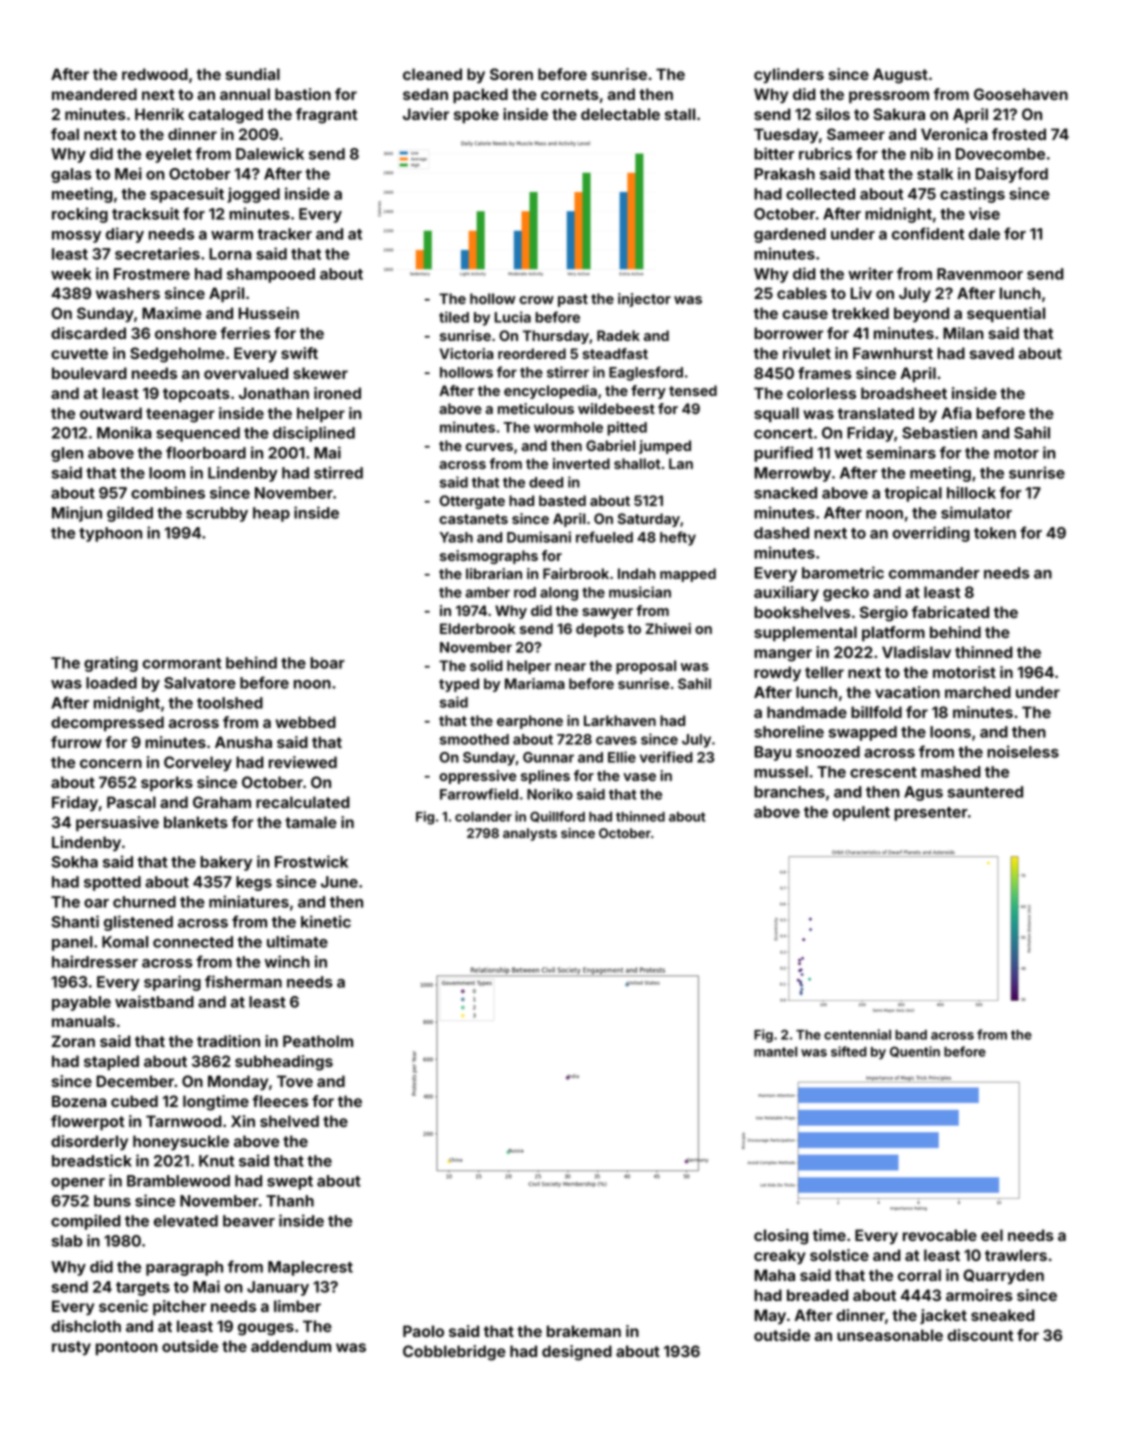  What do you see at coordinates (839, 1255) in the image?
I see `solstice` at bounding box center [839, 1255].
